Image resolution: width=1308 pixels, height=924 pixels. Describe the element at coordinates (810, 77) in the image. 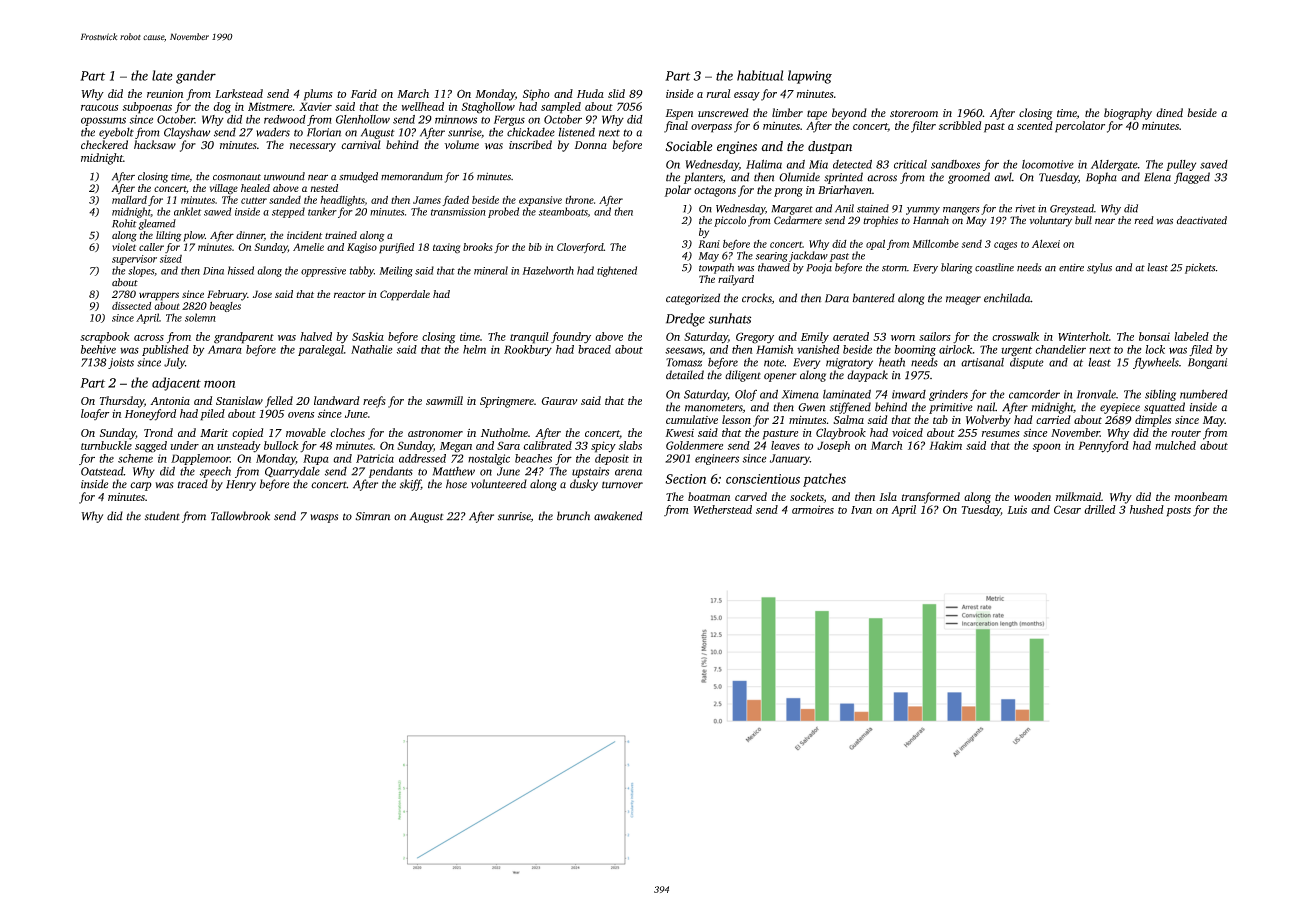

I see `lapwing` at that location.
